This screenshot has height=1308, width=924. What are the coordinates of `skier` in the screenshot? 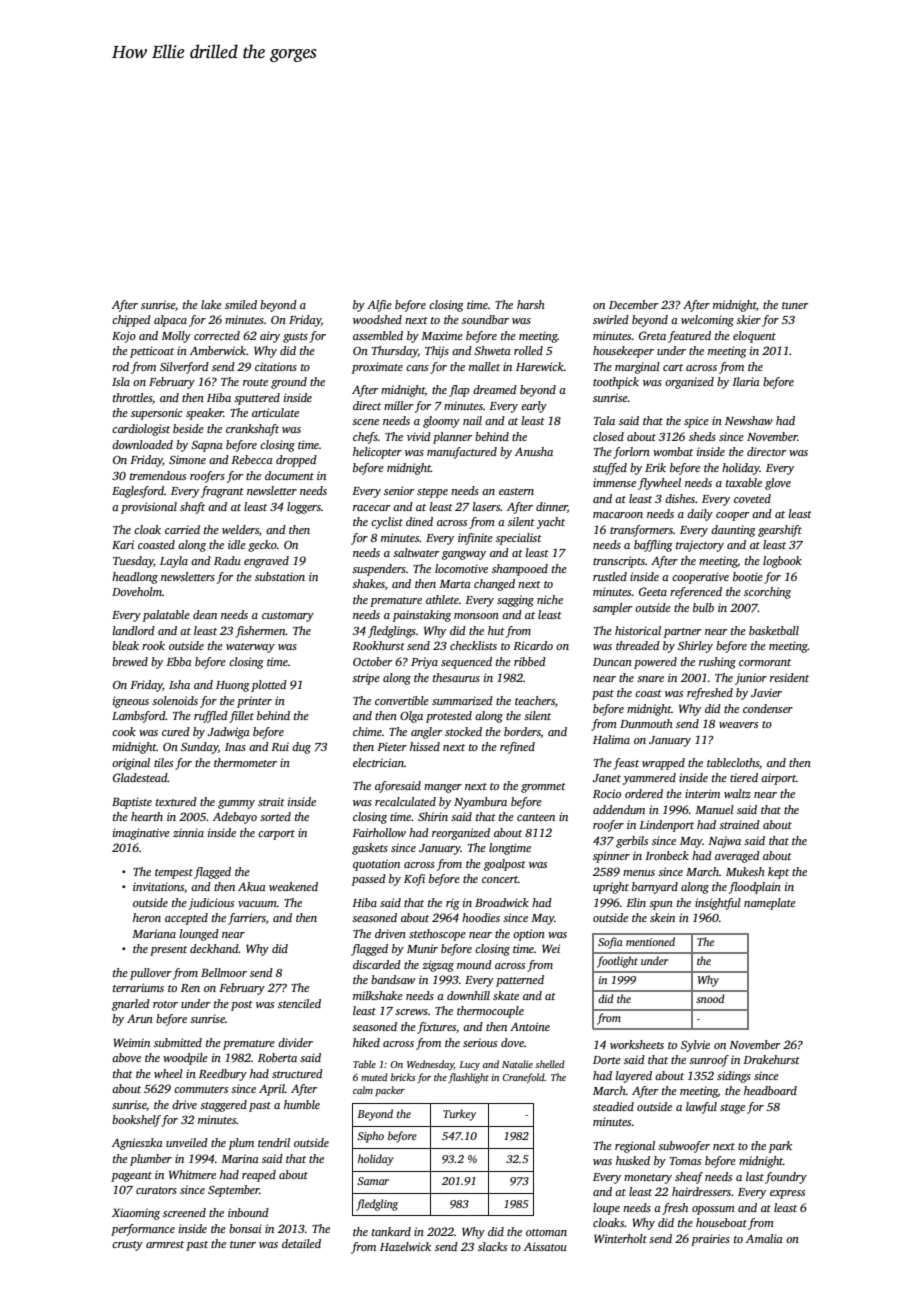 It's located at (748, 319).
